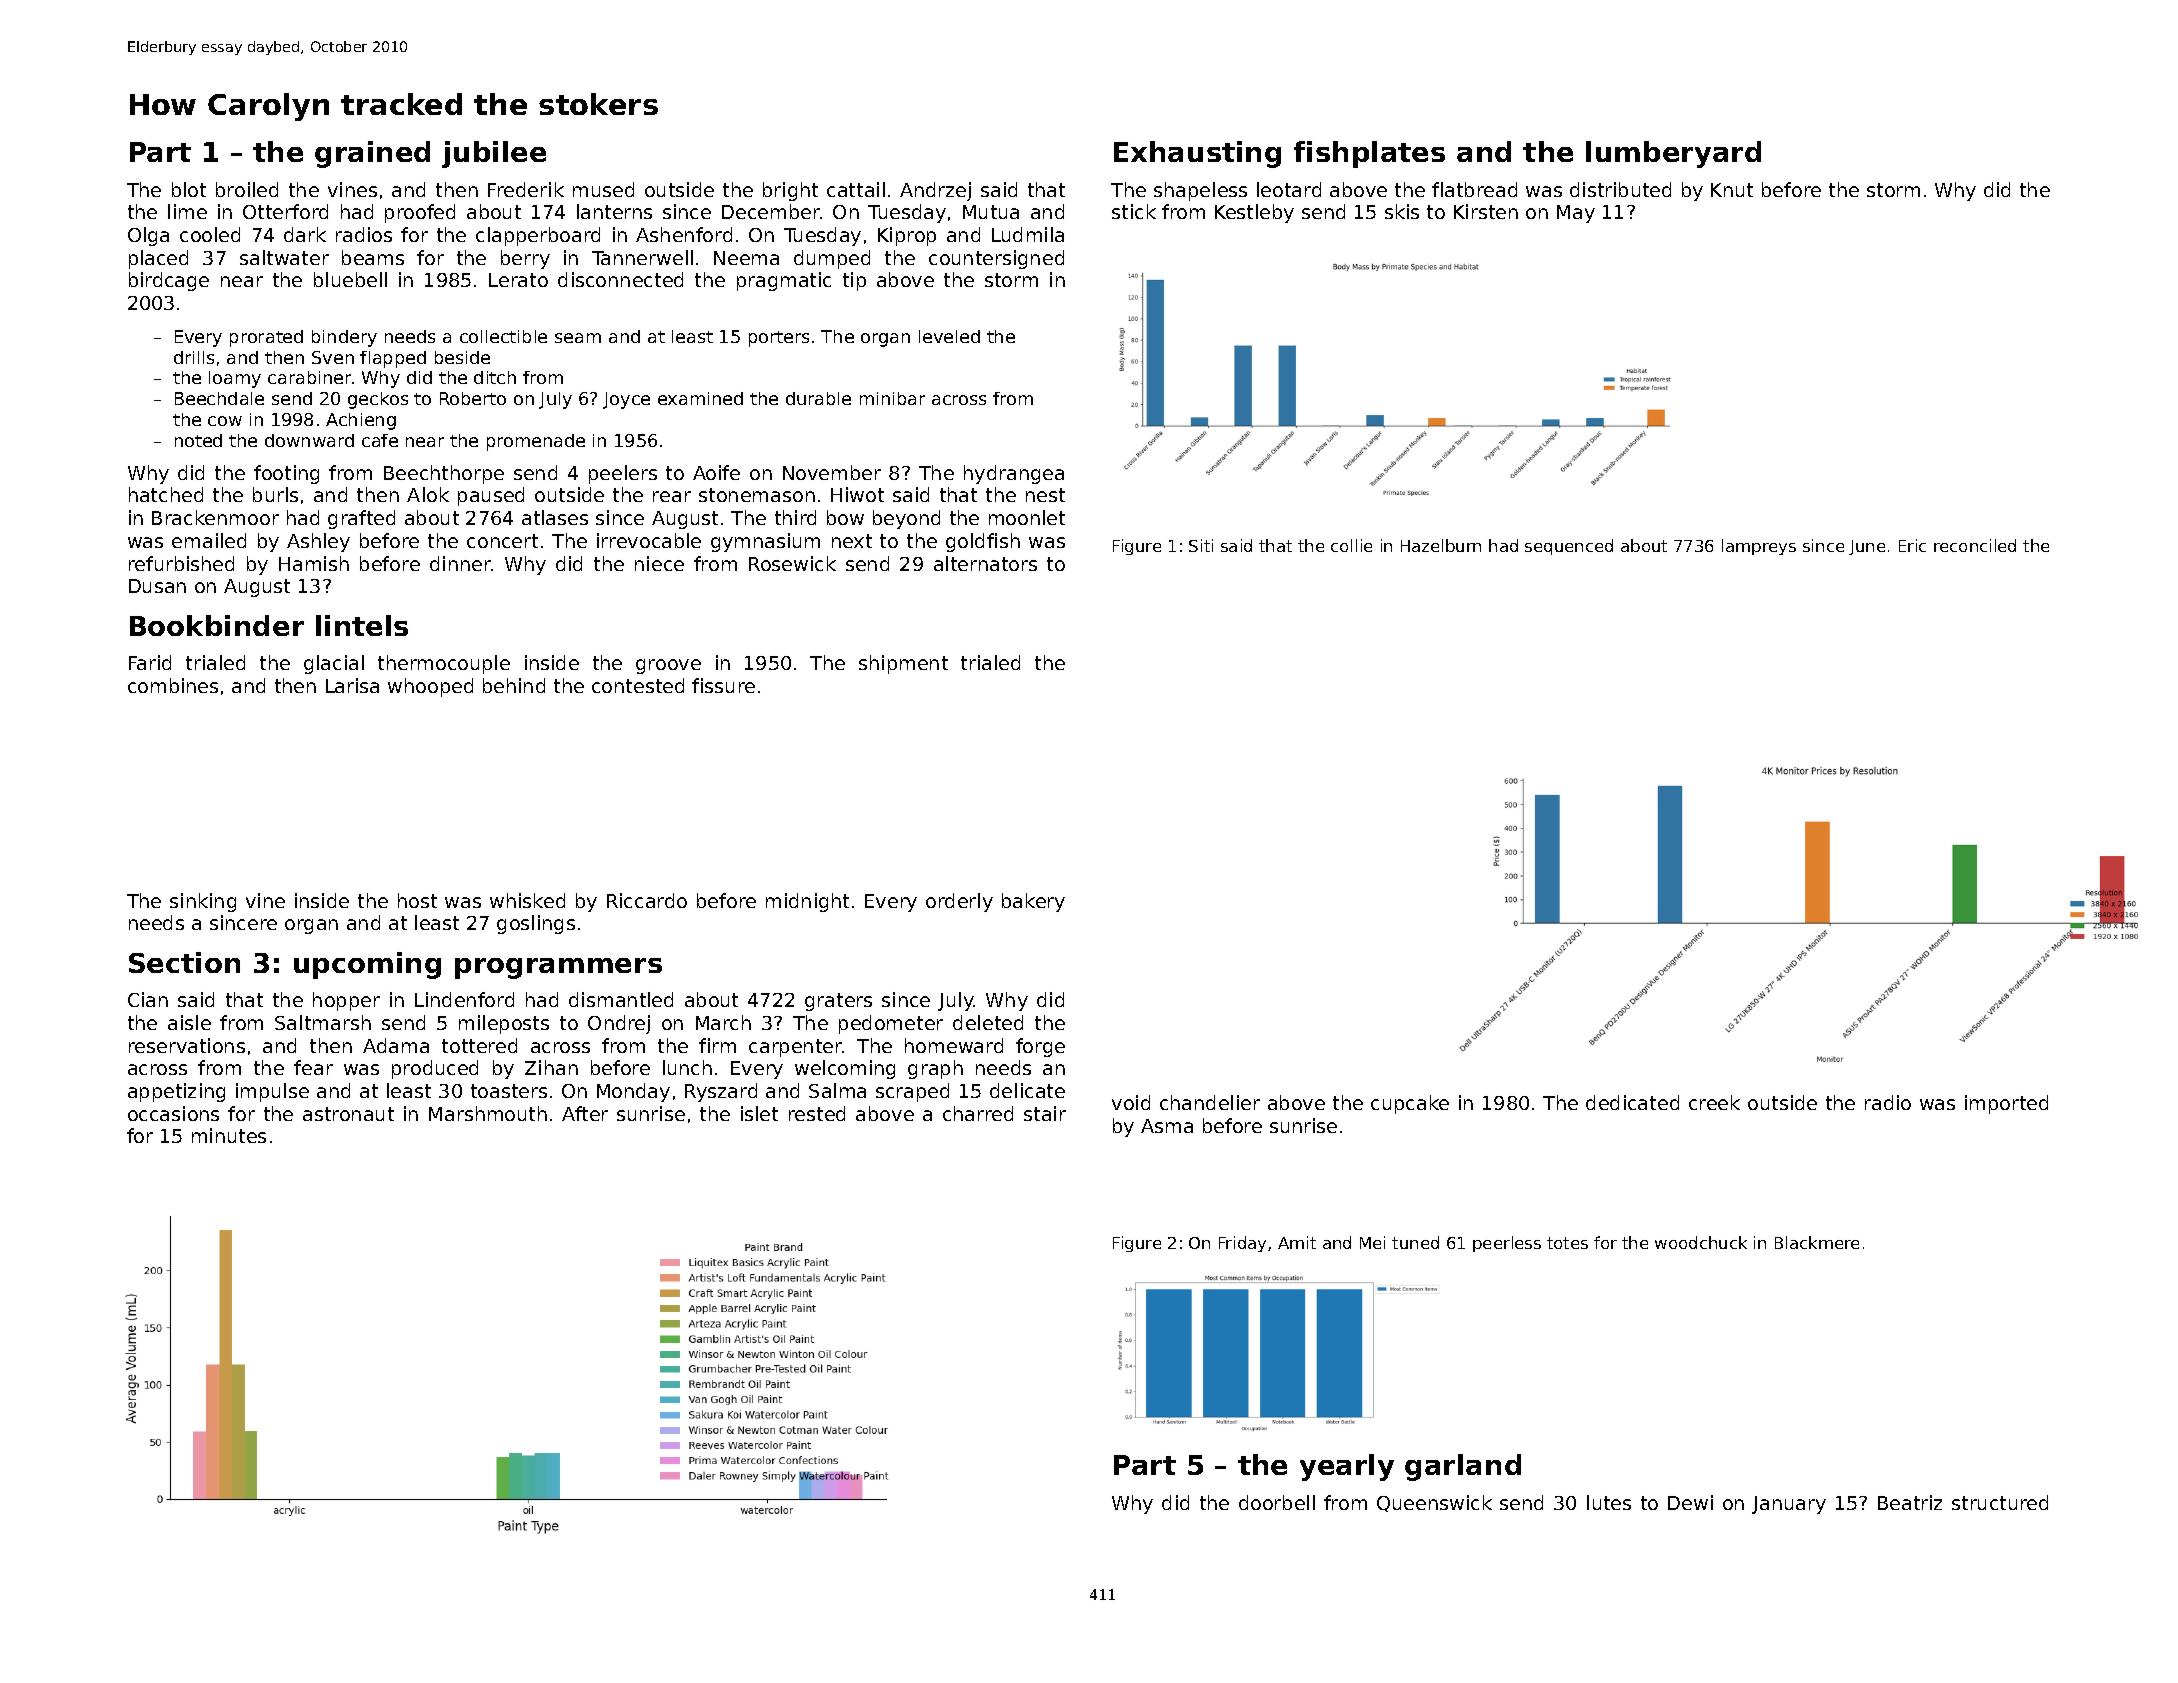  What do you see at coordinates (1277, 1502) in the page?
I see `doorbell` at bounding box center [1277, 1502].
